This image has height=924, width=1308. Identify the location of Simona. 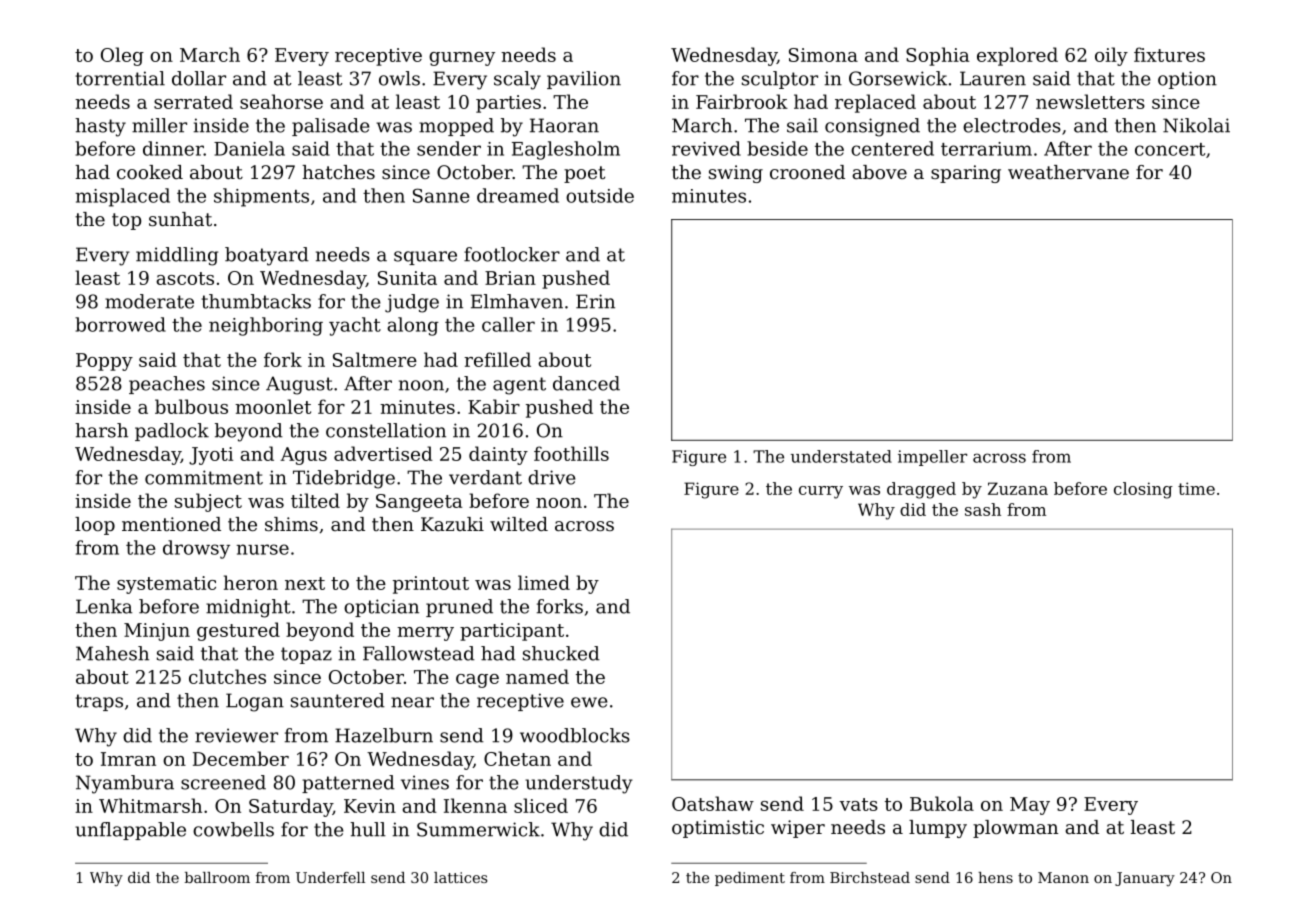
(823, 55).
